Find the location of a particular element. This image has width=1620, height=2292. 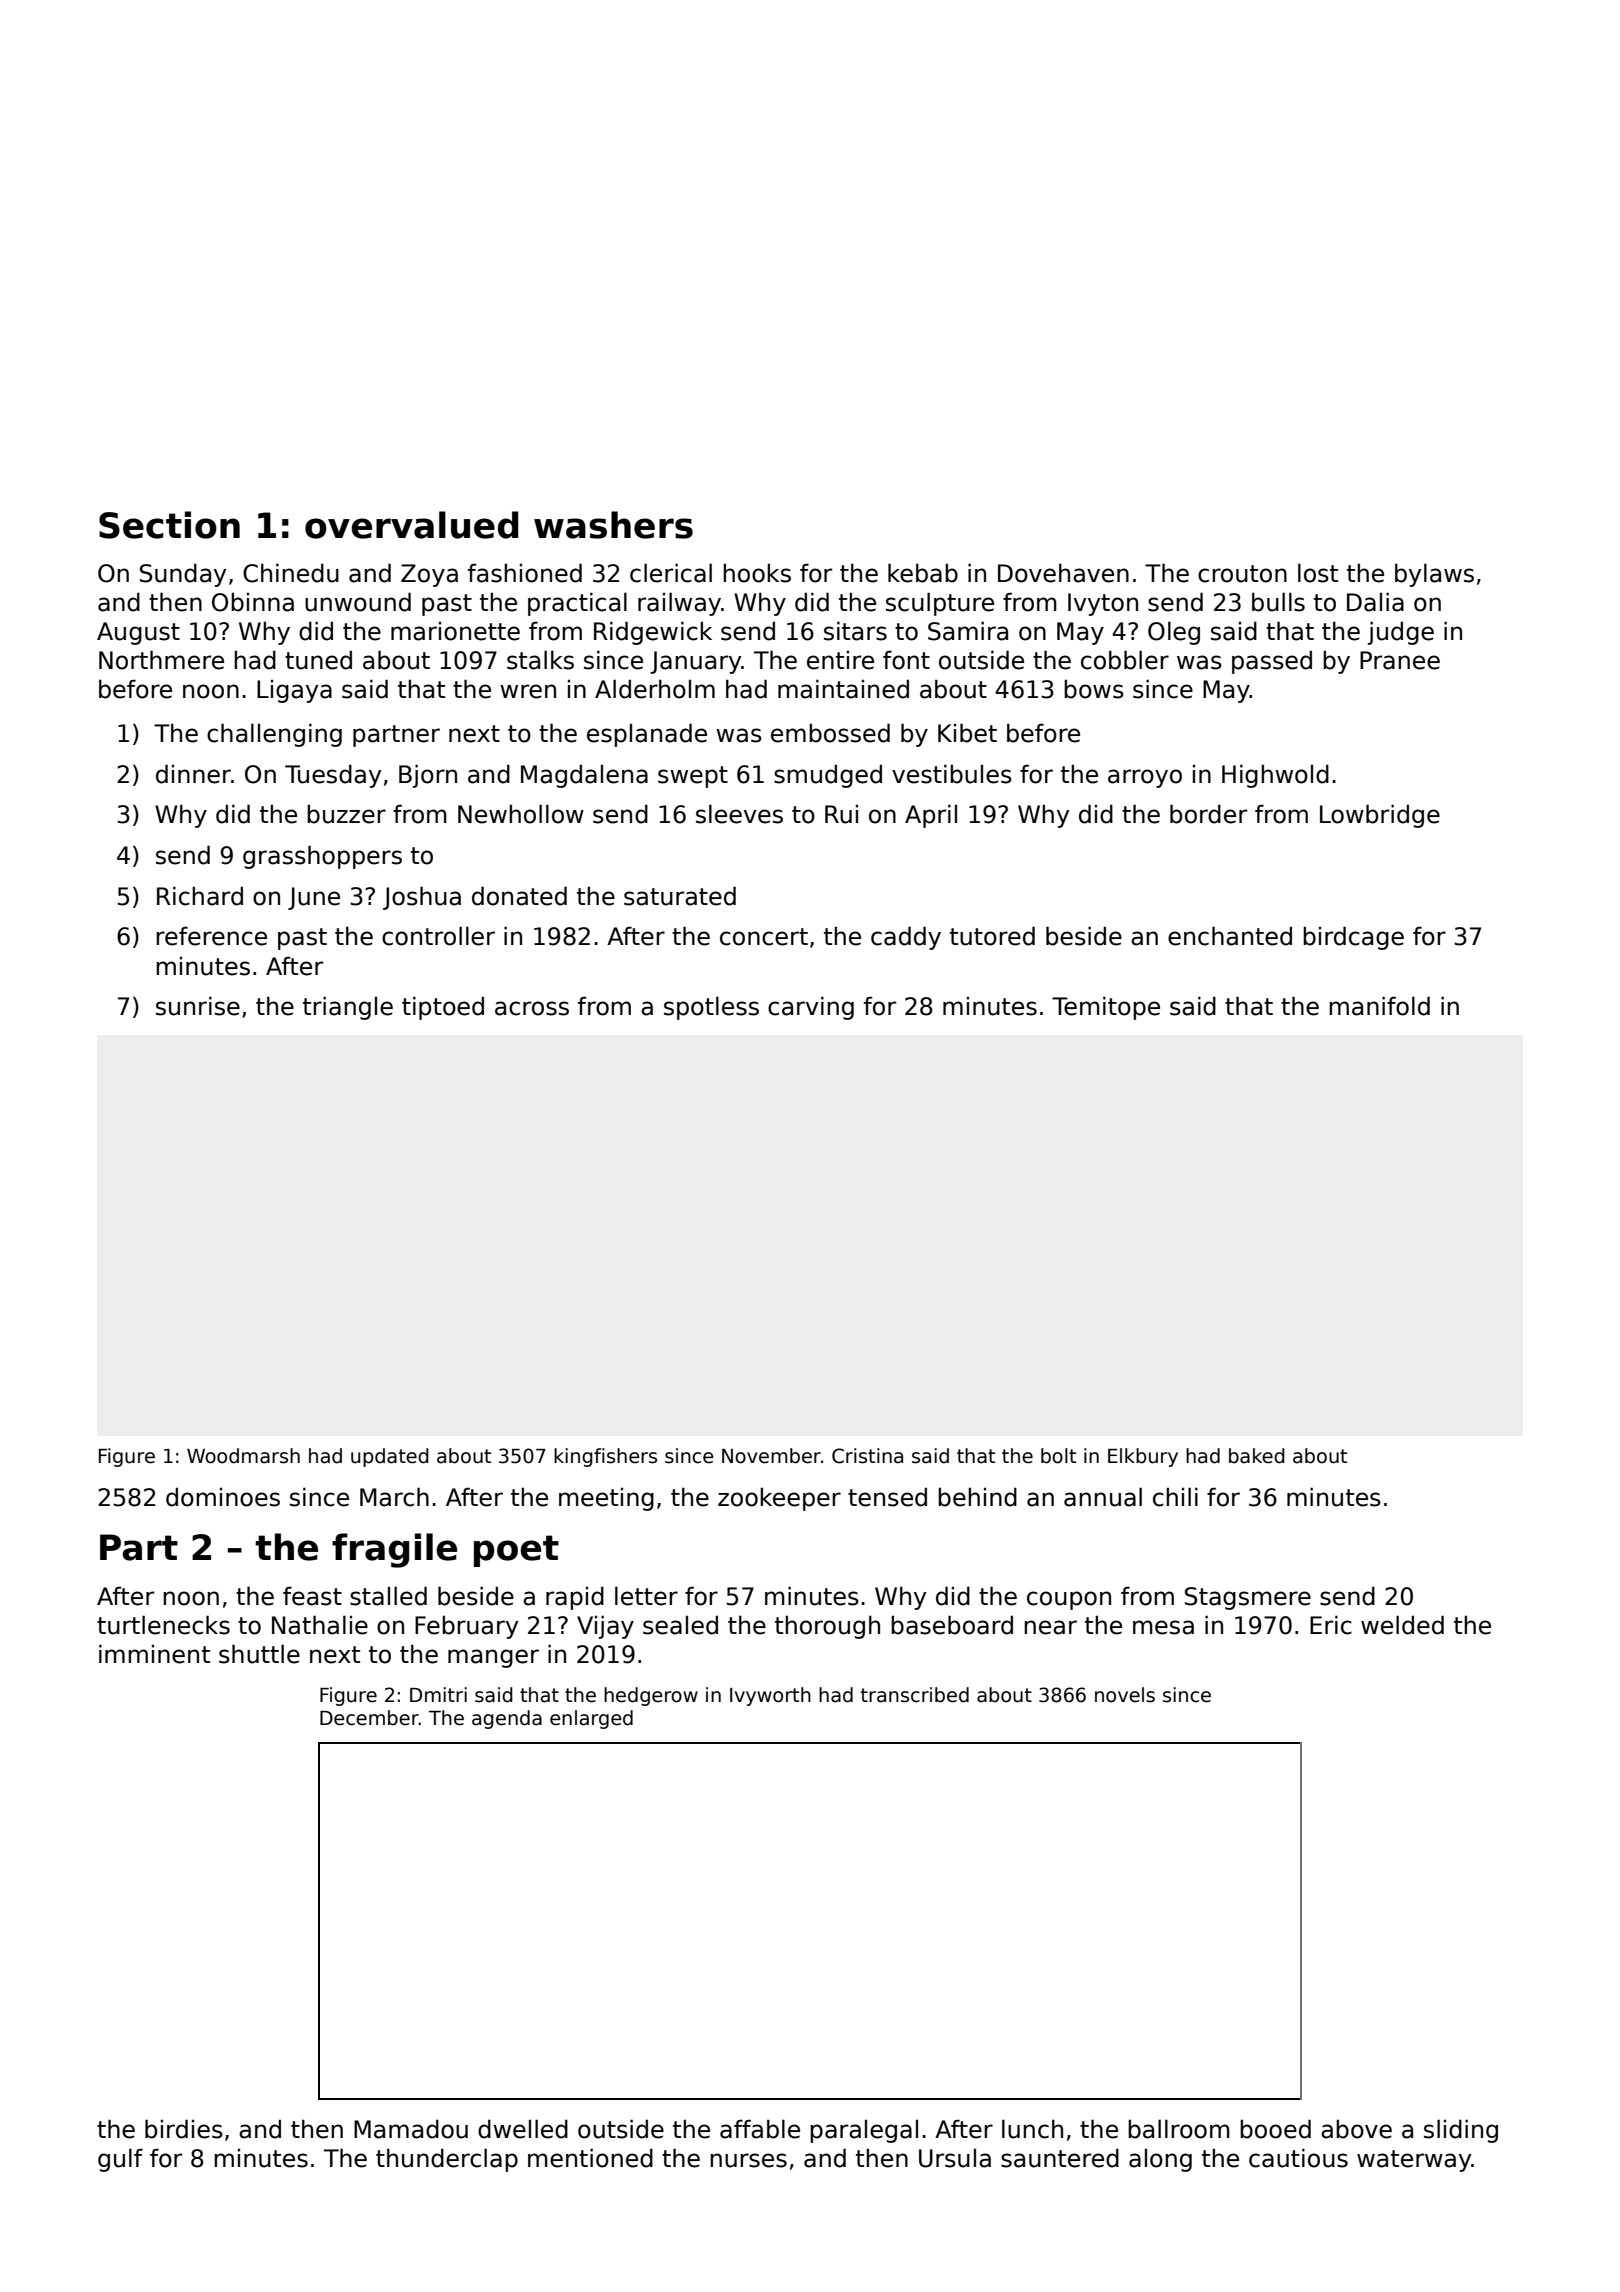

bylaws is located at coordinates (1434, 575).
